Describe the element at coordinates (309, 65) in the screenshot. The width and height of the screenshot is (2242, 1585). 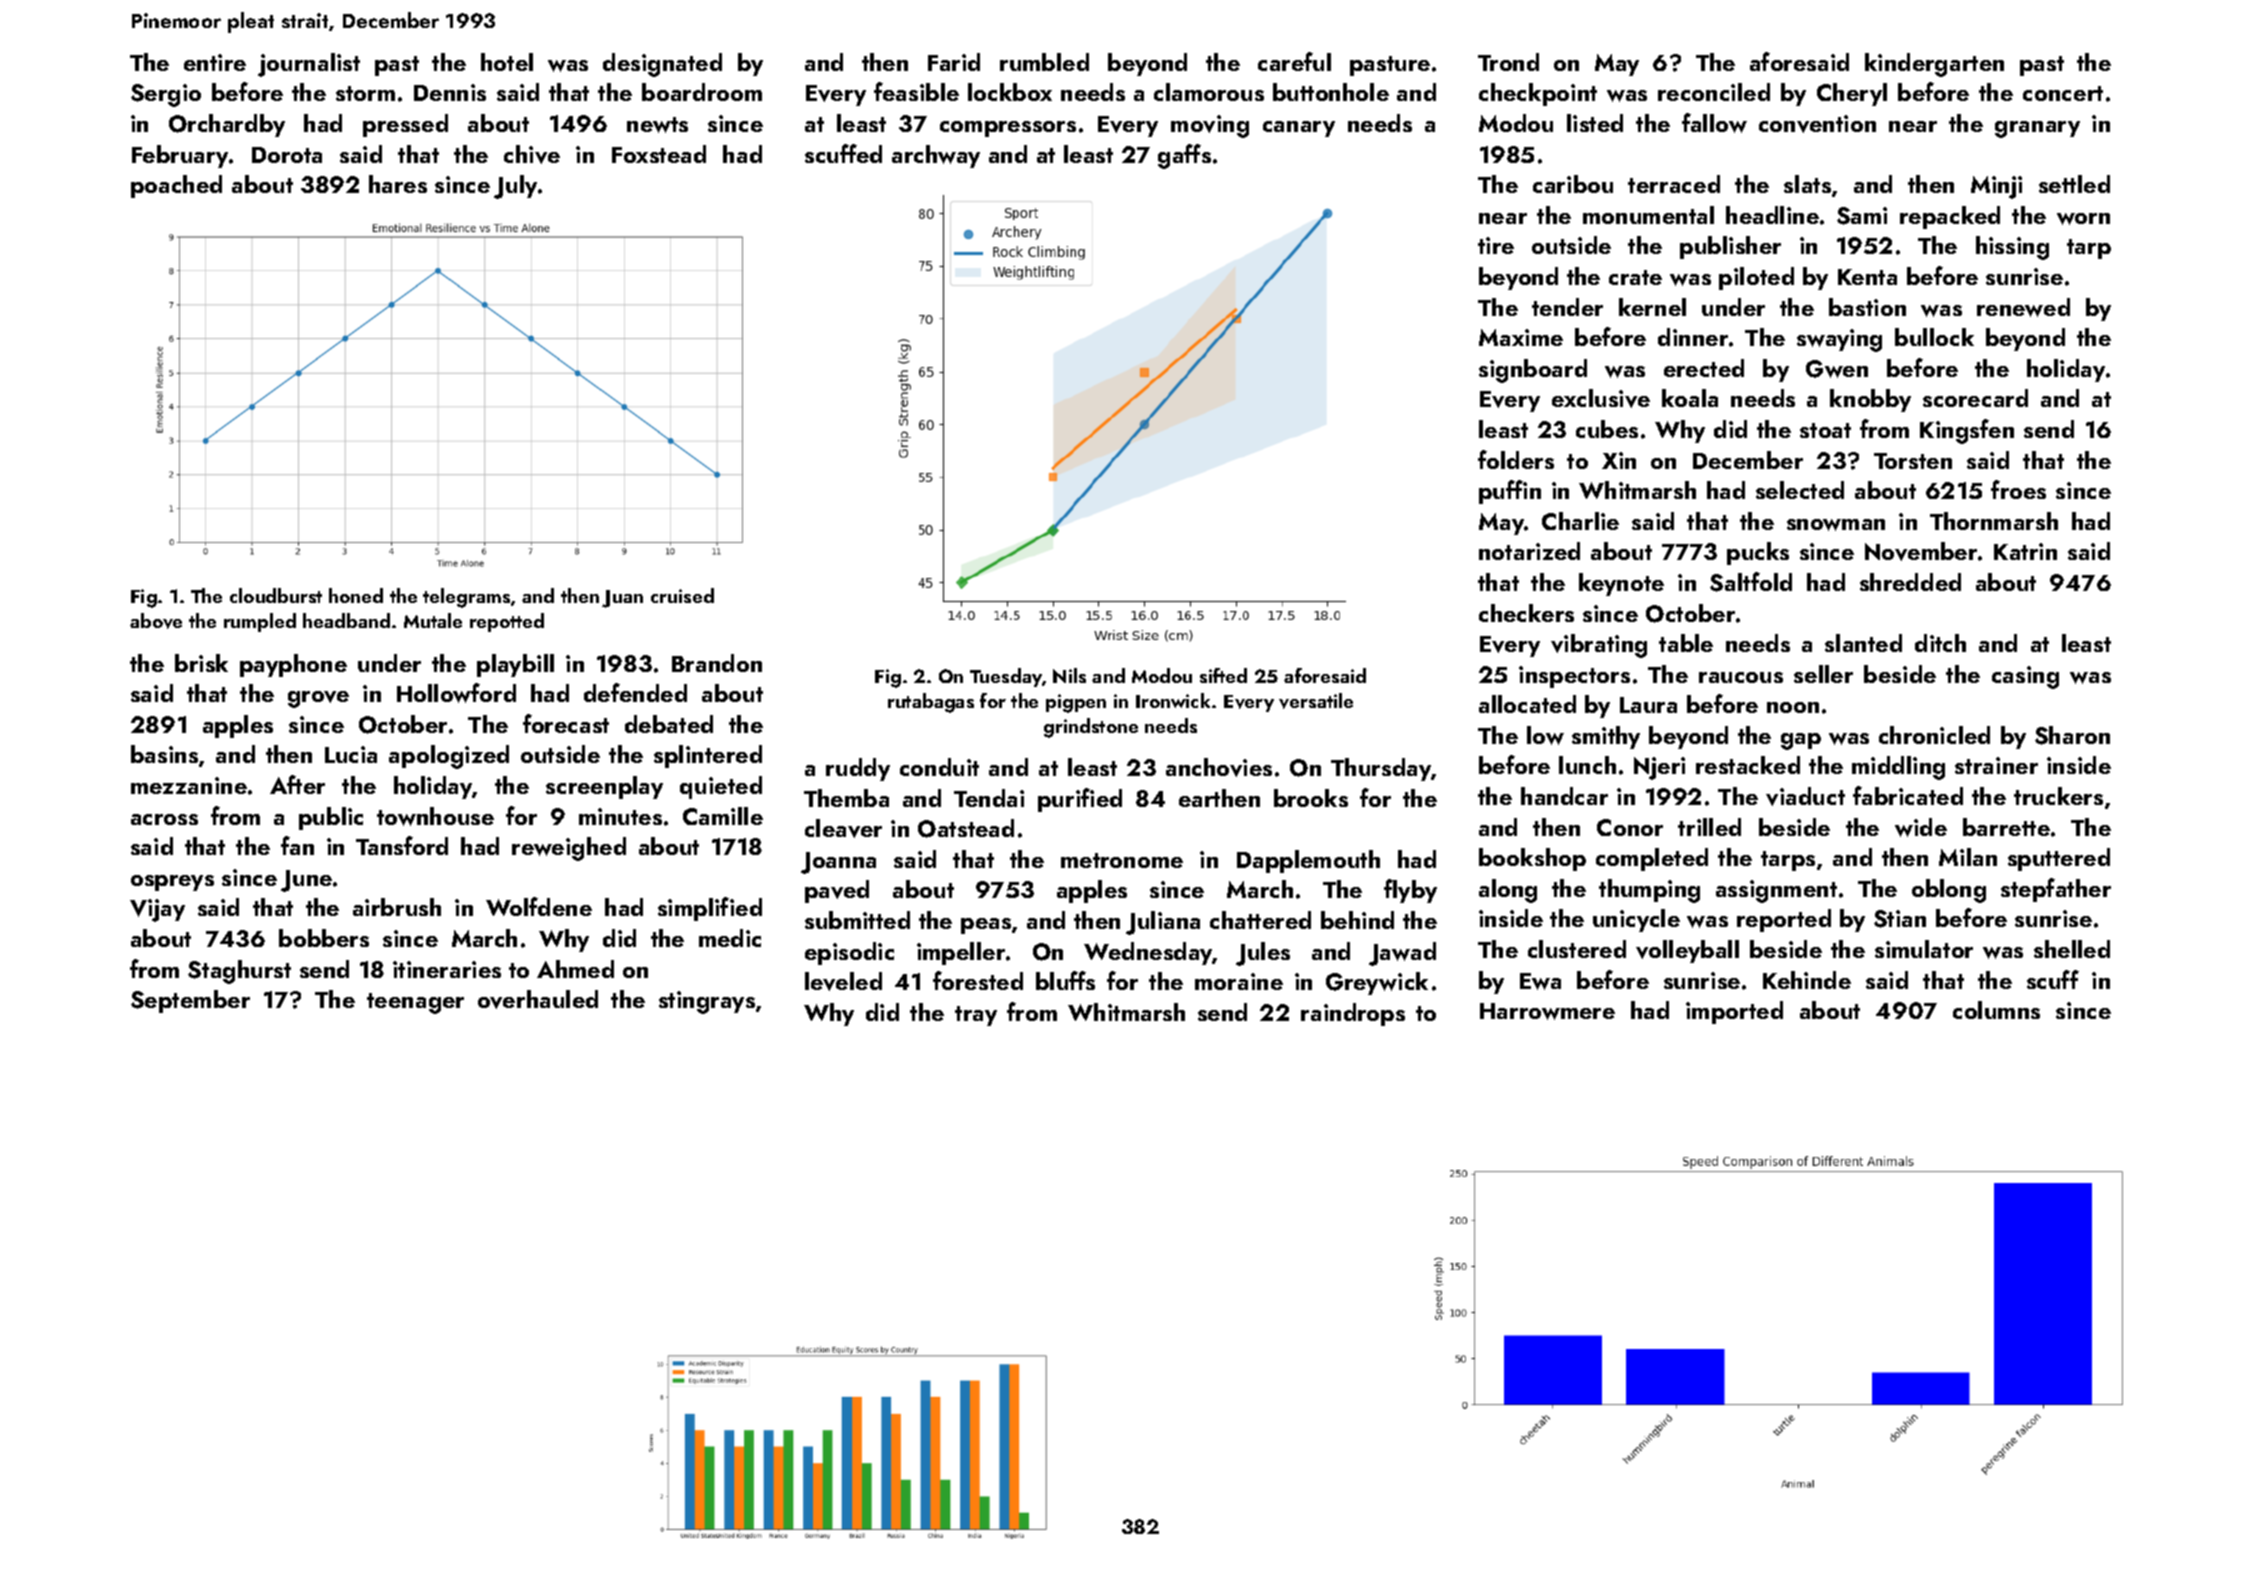
I see `journalist` at that location.
